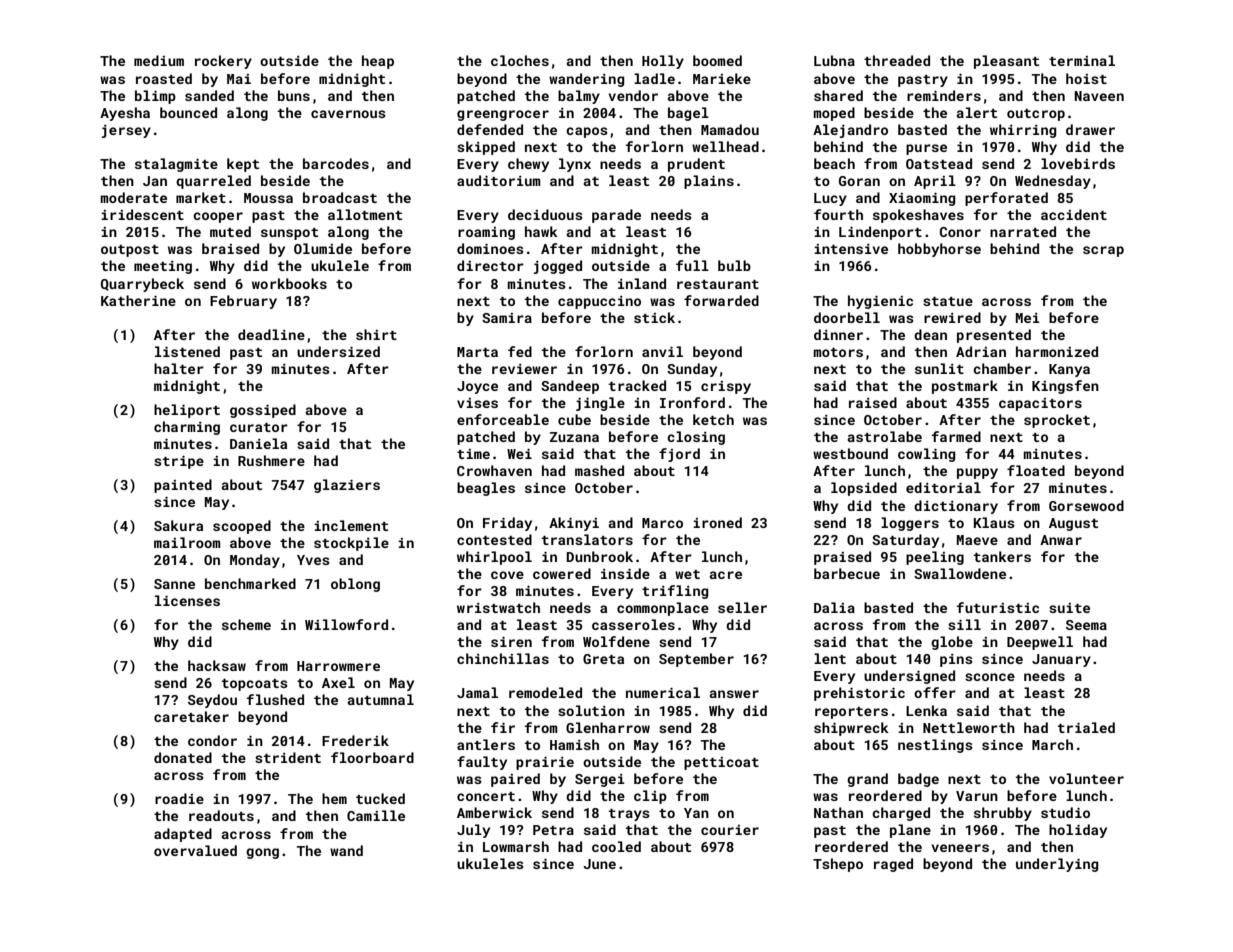 The width and height of the screenshot is (1233, 952). I want to click on cloches, so click(520, 60).
